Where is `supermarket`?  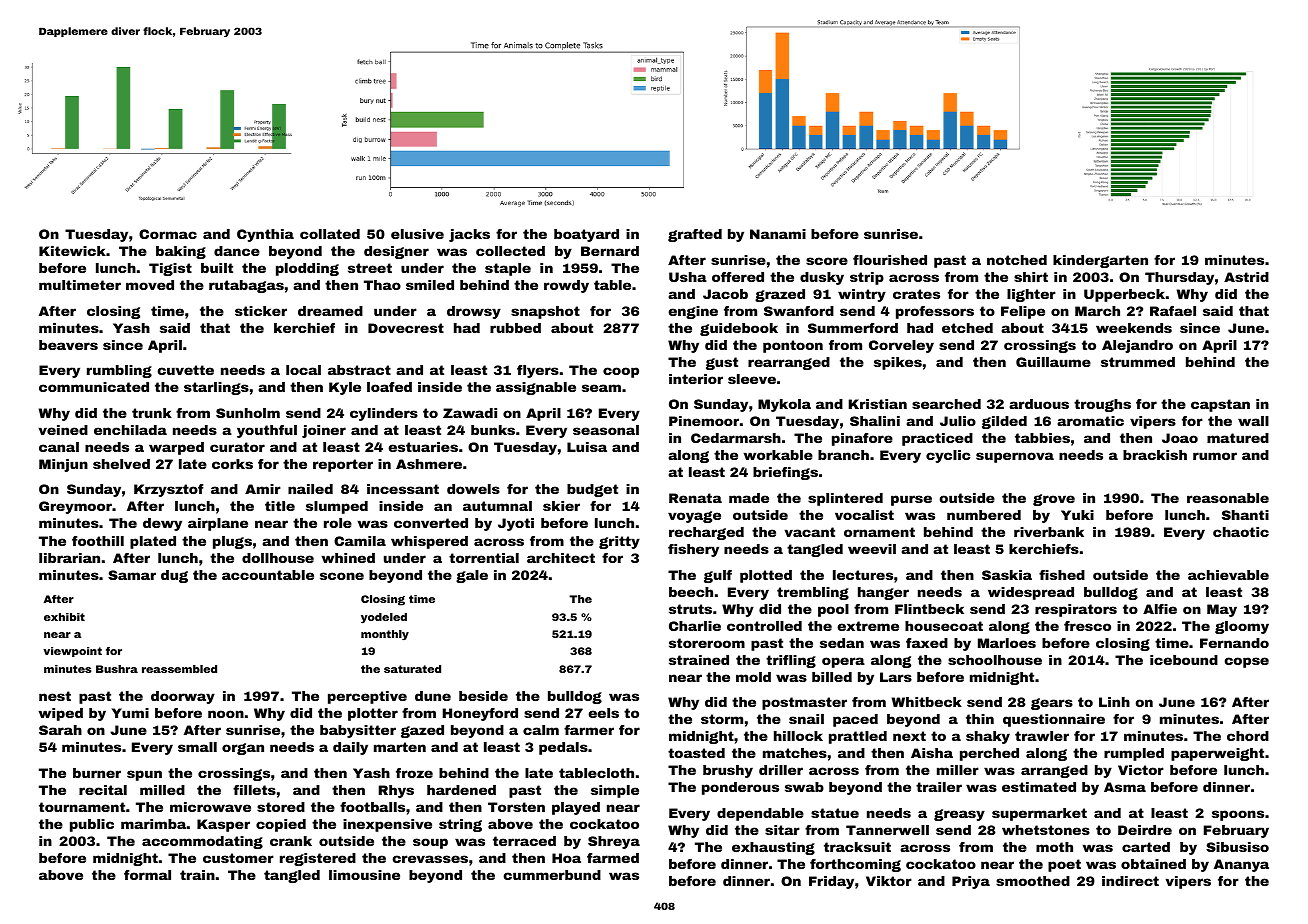
supermarket is located at coordinates (1039, 814).
